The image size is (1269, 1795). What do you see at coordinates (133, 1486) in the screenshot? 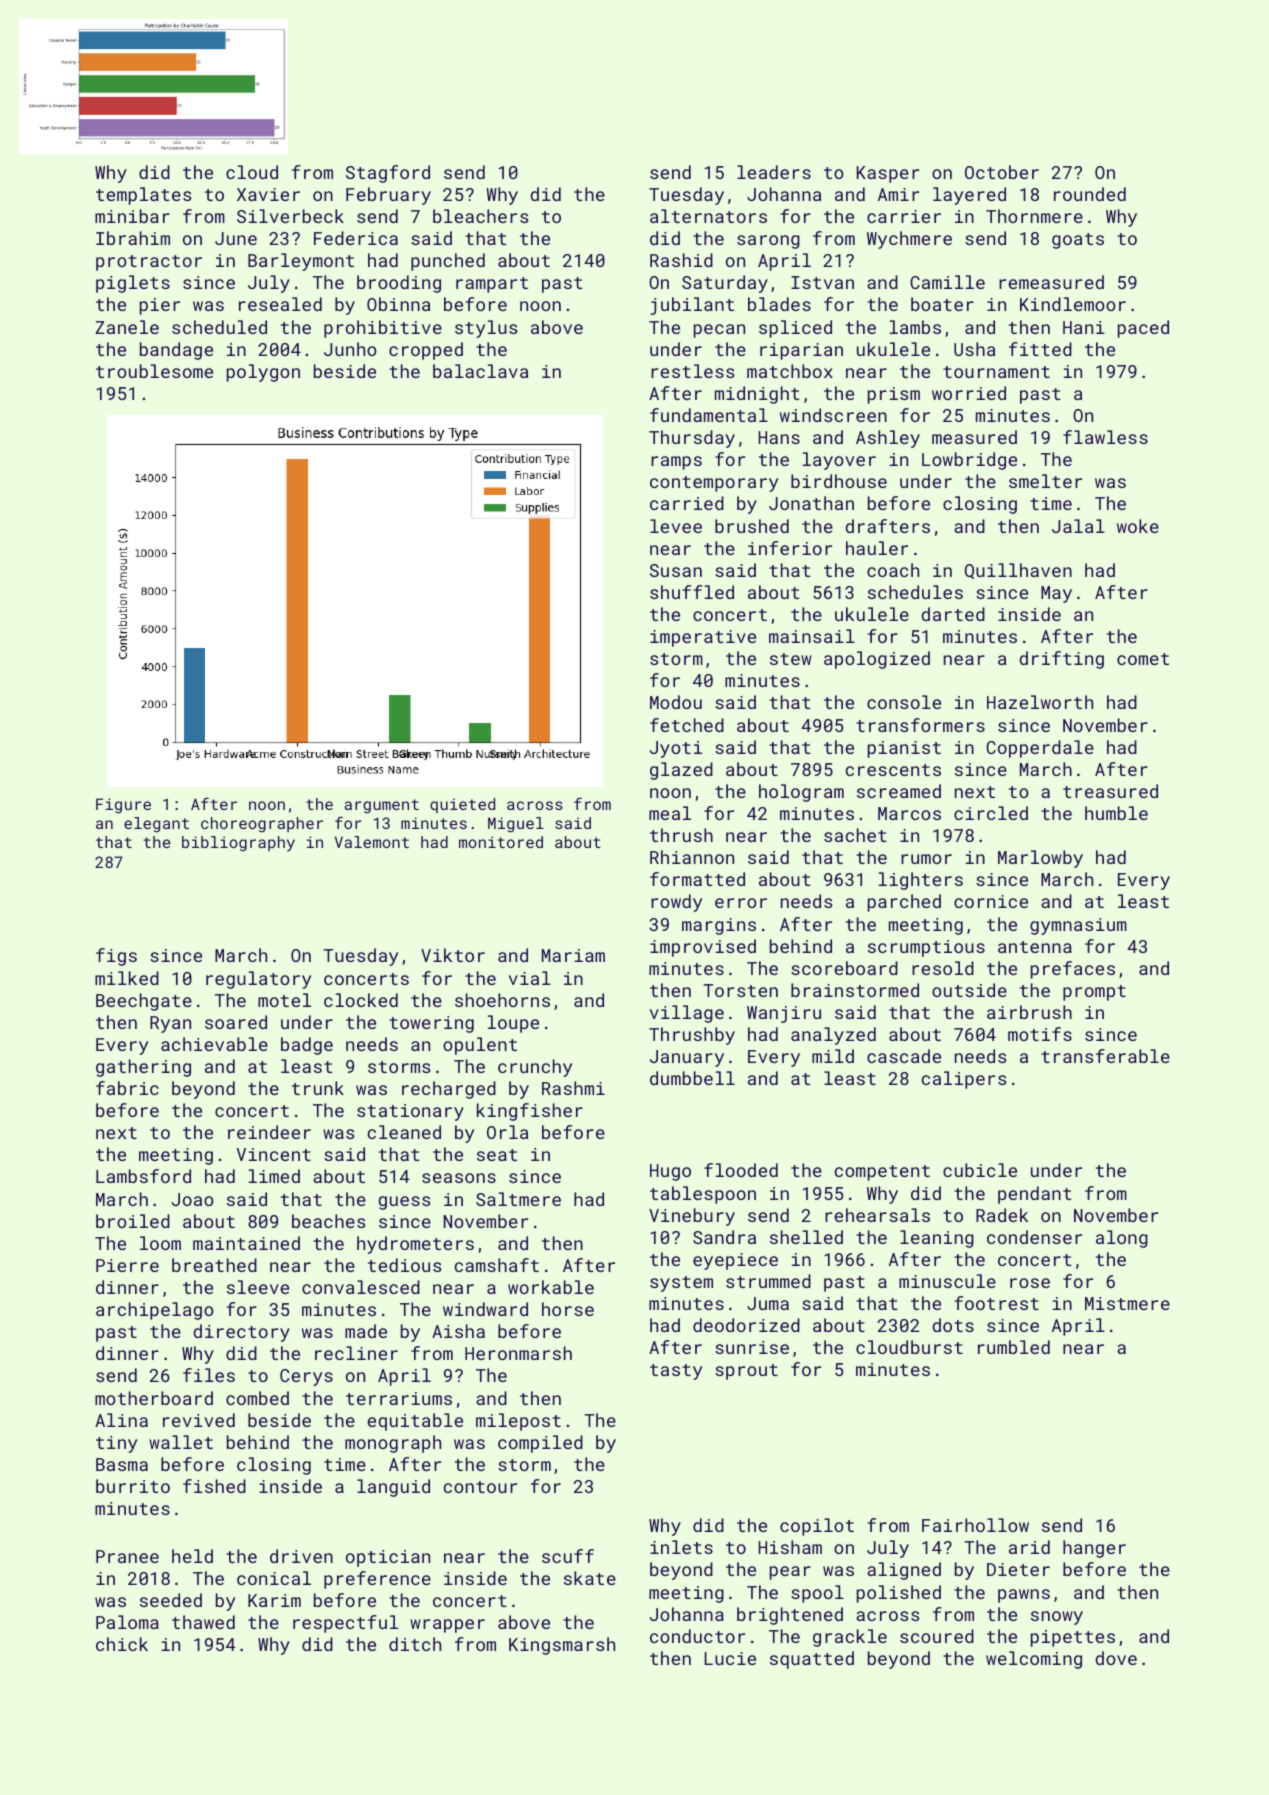
I see `burrito` at bounding box center [133, 1486].
